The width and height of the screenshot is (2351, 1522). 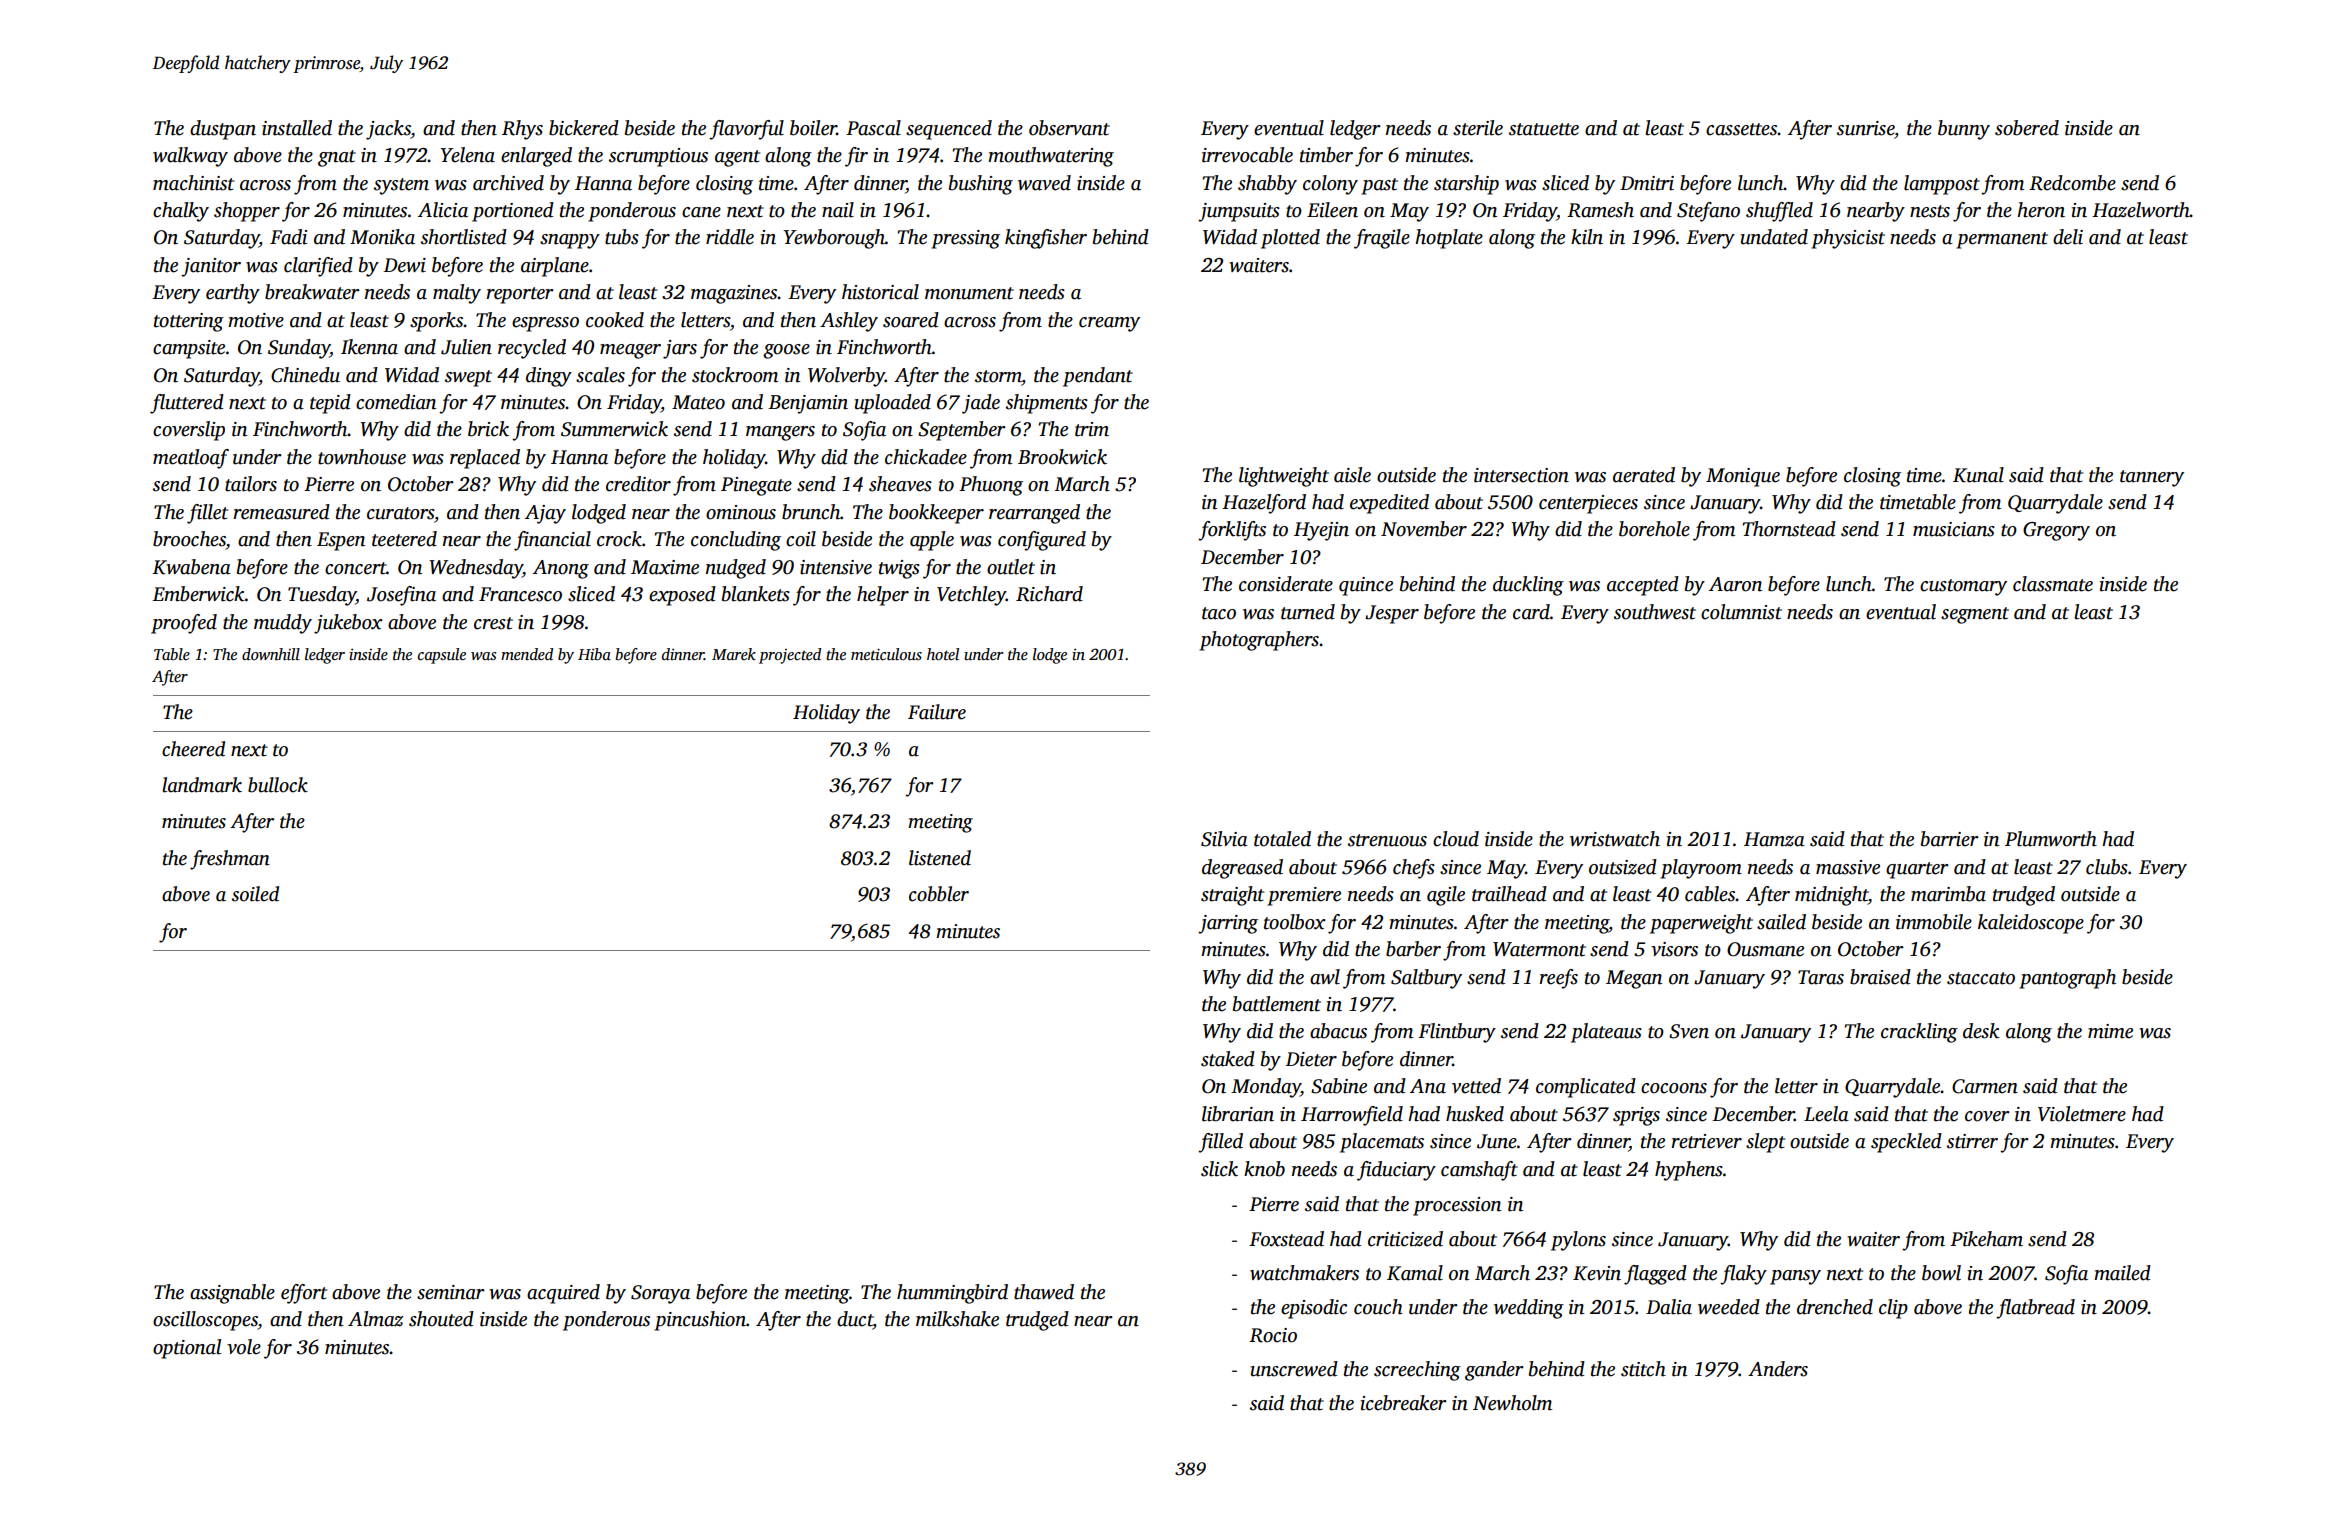 What do you see at coordinates (1655, 612) in the screenshot?
I see `southwest` at bounding box center [1655, 612].
